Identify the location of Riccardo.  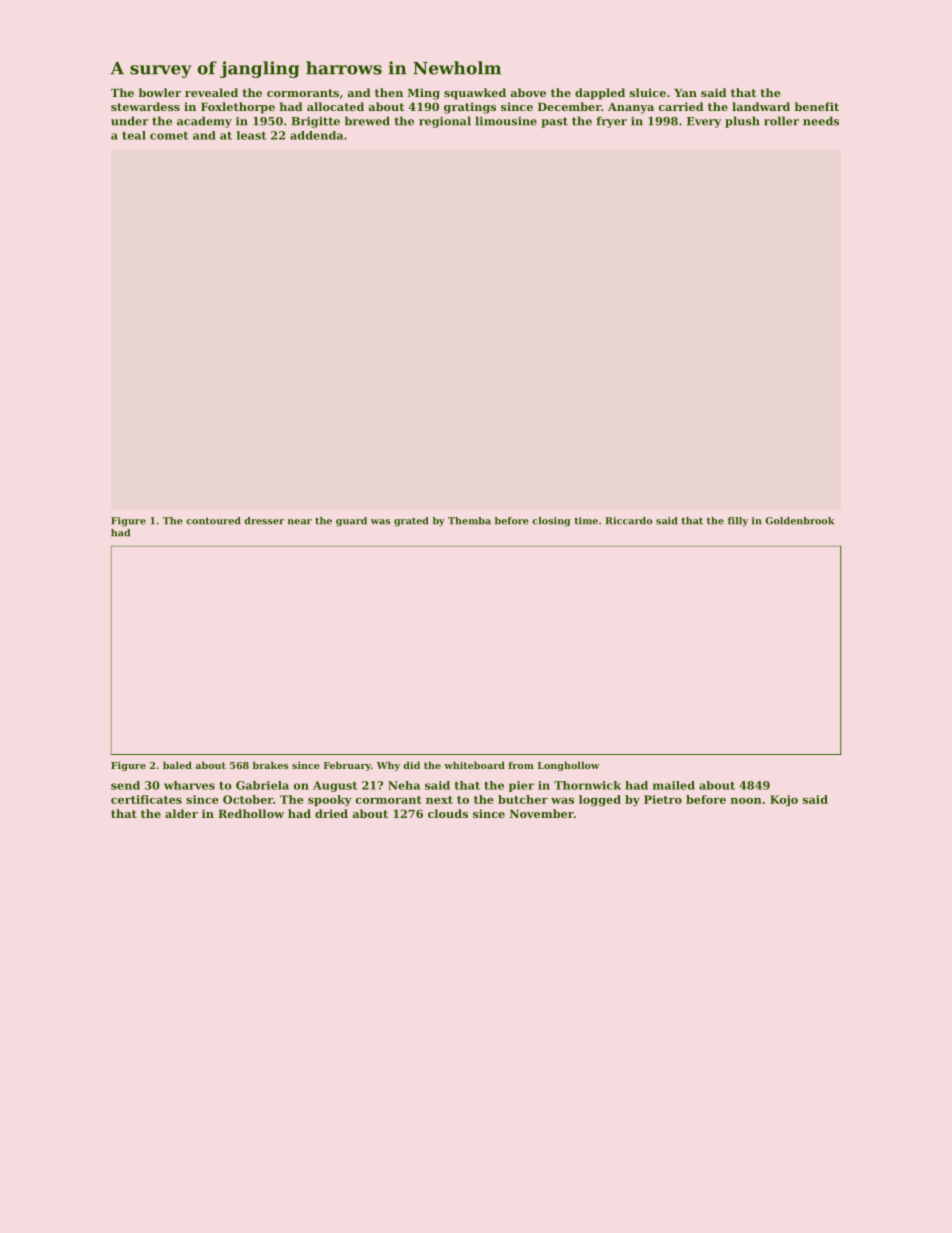
(628, 521).
